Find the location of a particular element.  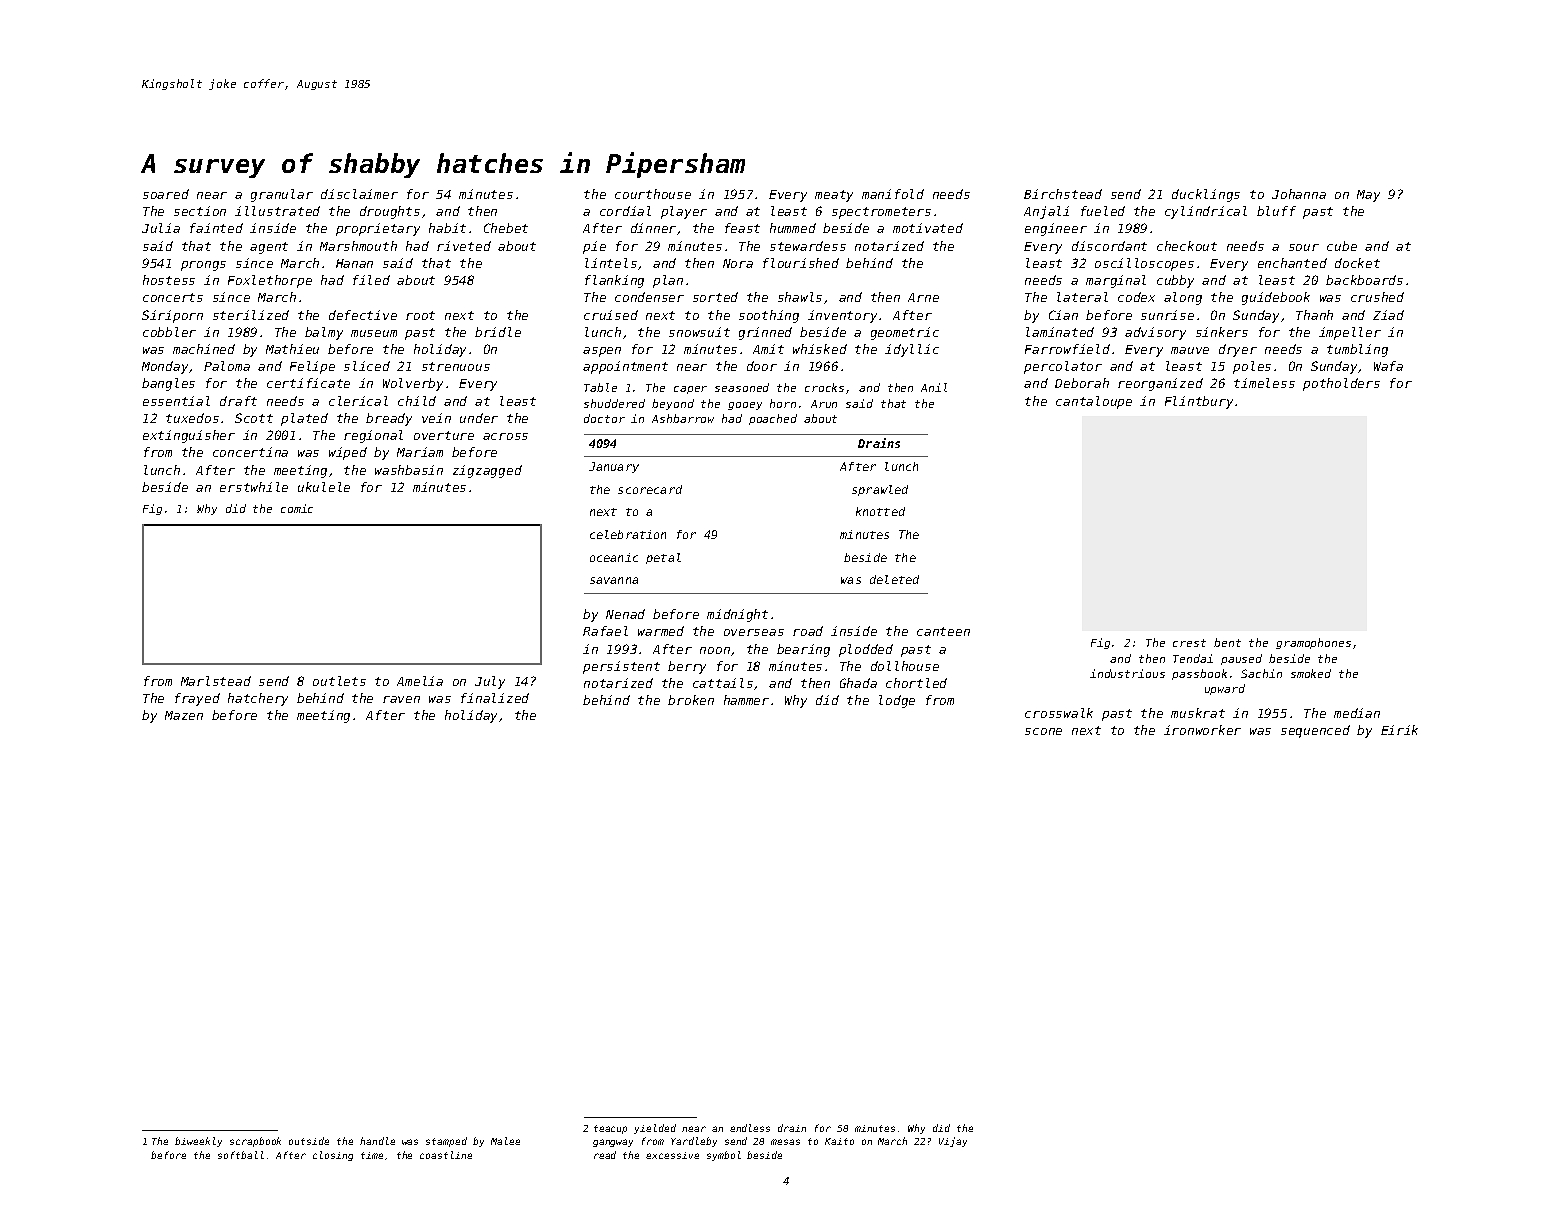

marginal is located at coordinates (1116, 281).
